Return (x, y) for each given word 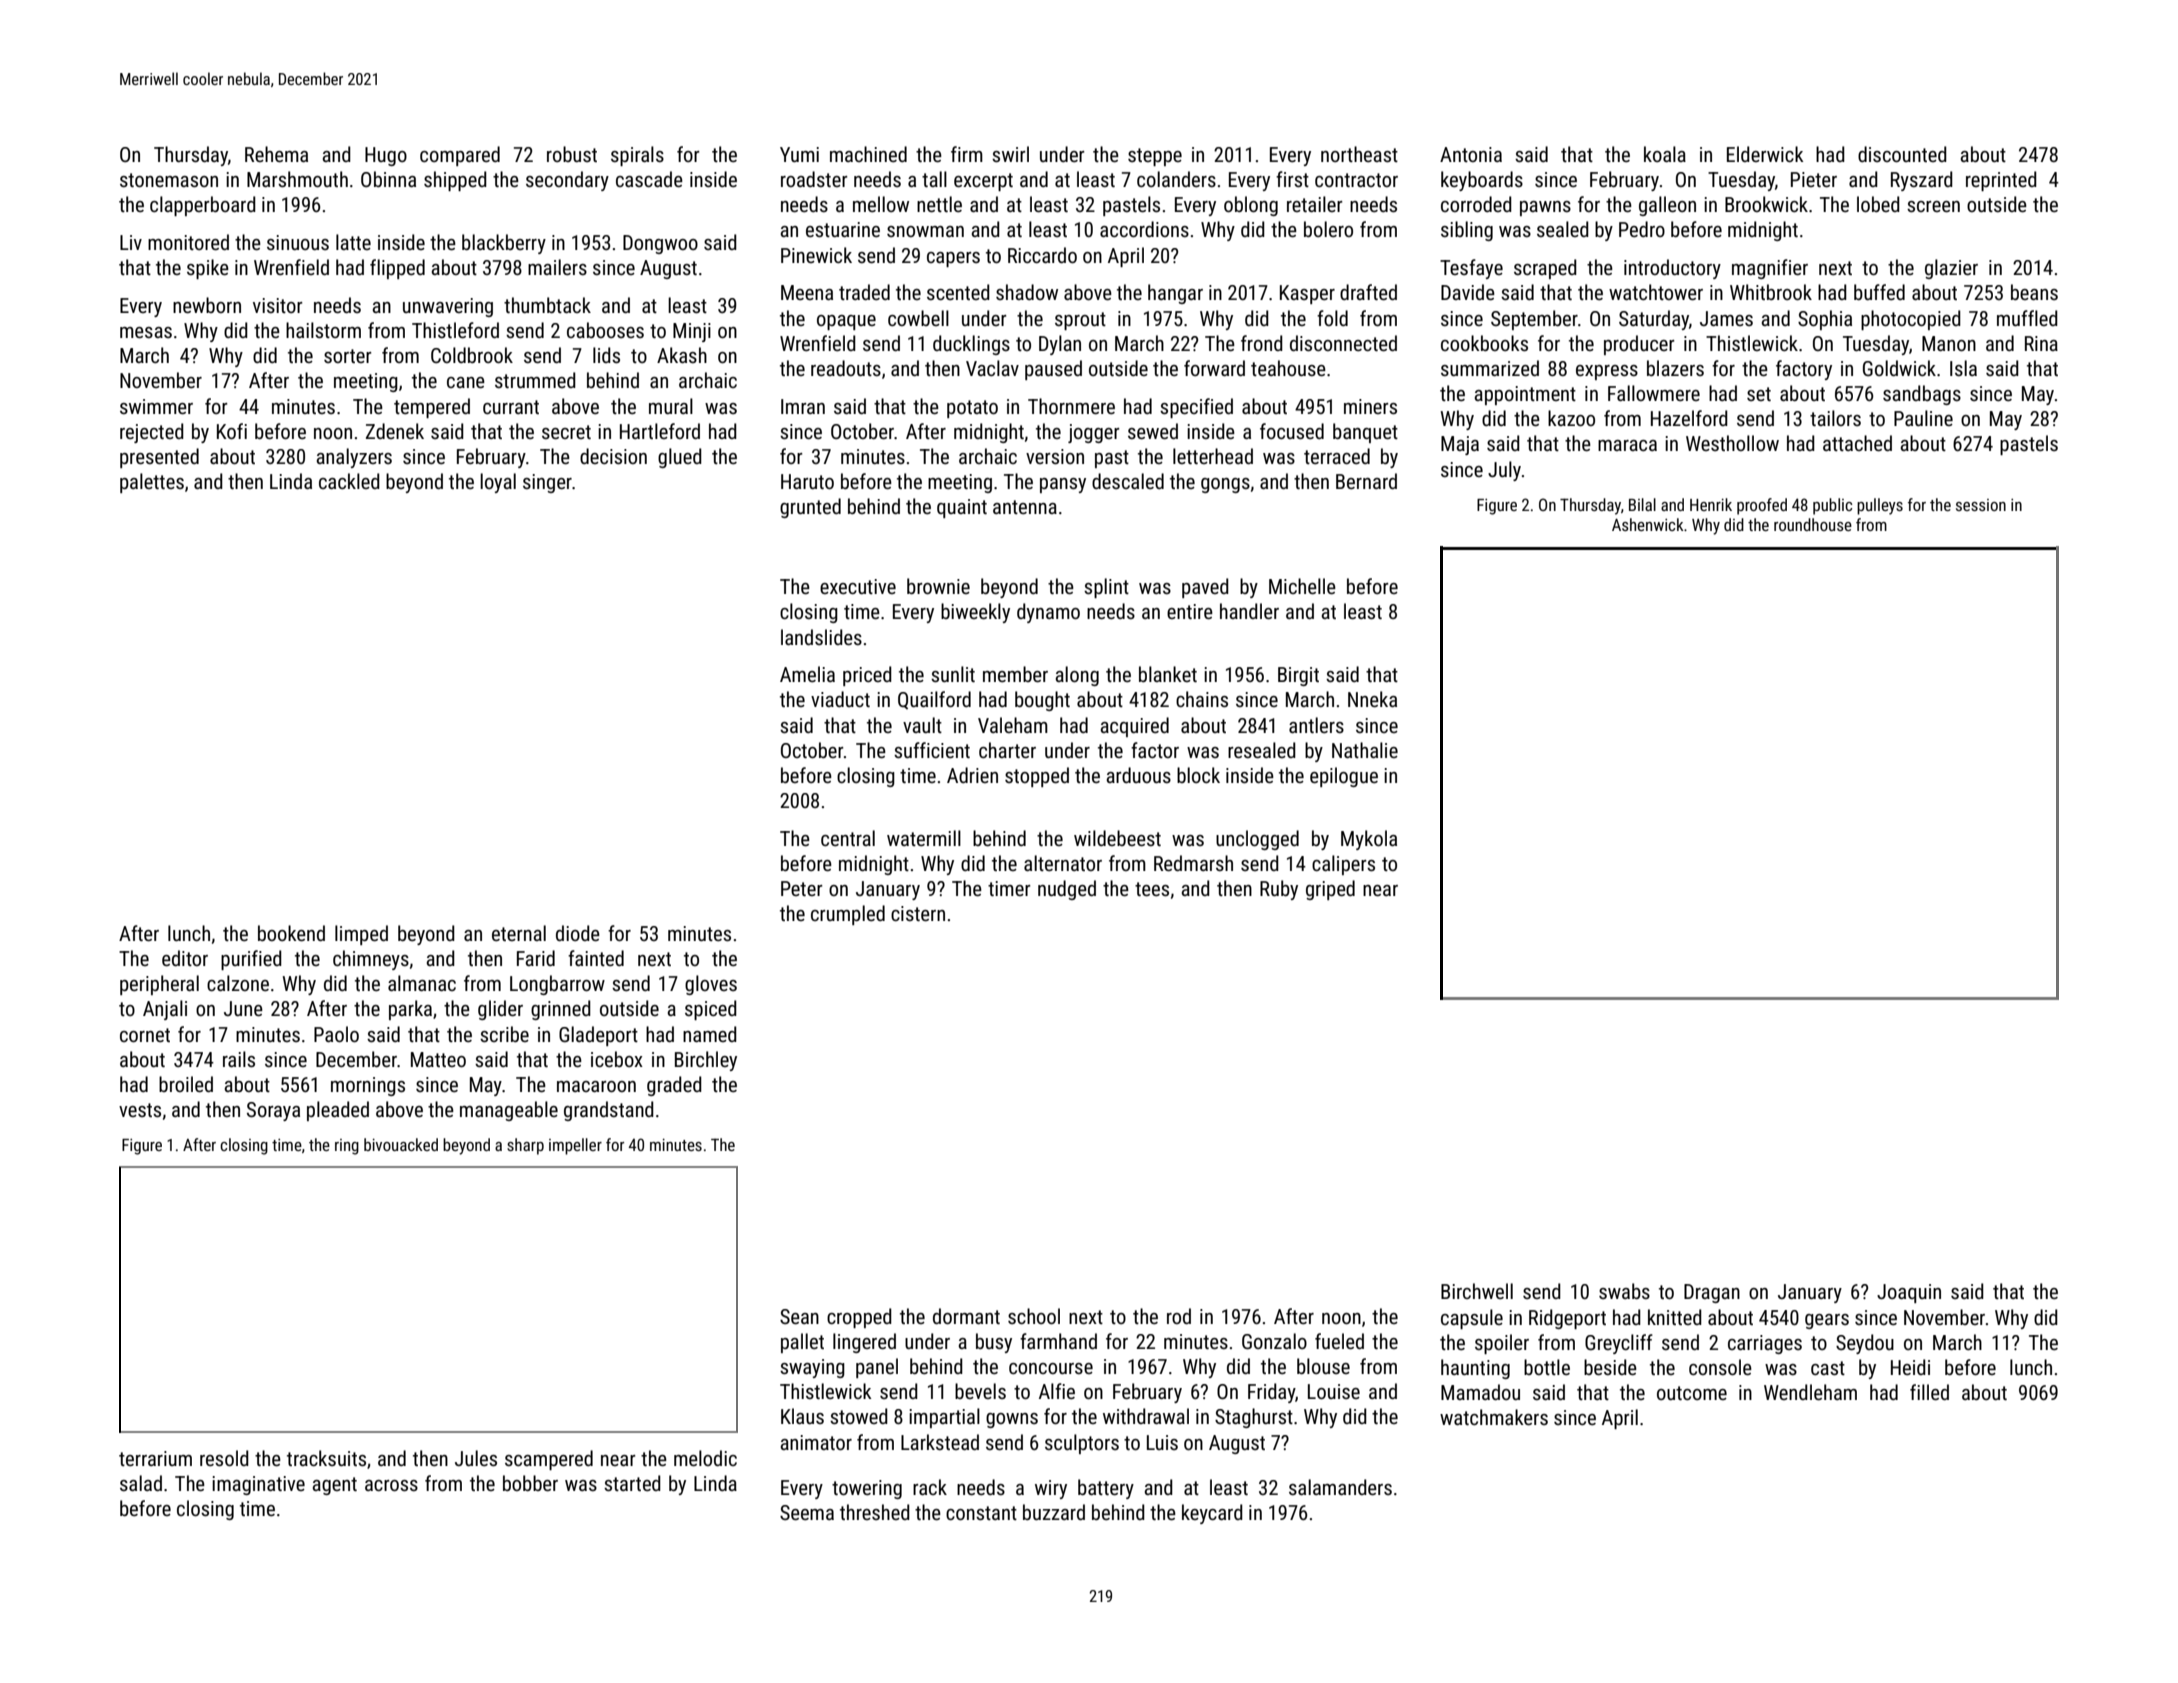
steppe (1155, 157)
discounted (1902, 154)
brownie (938, 586)
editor (185, 958)
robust (572, 154)
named (710, 1034)
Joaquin (1909, 1293)
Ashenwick (1648, 524)
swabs (1624, 1291)
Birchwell (1477, 1291)
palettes (152, 483)
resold (224, 1458)
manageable (509, 1111)
